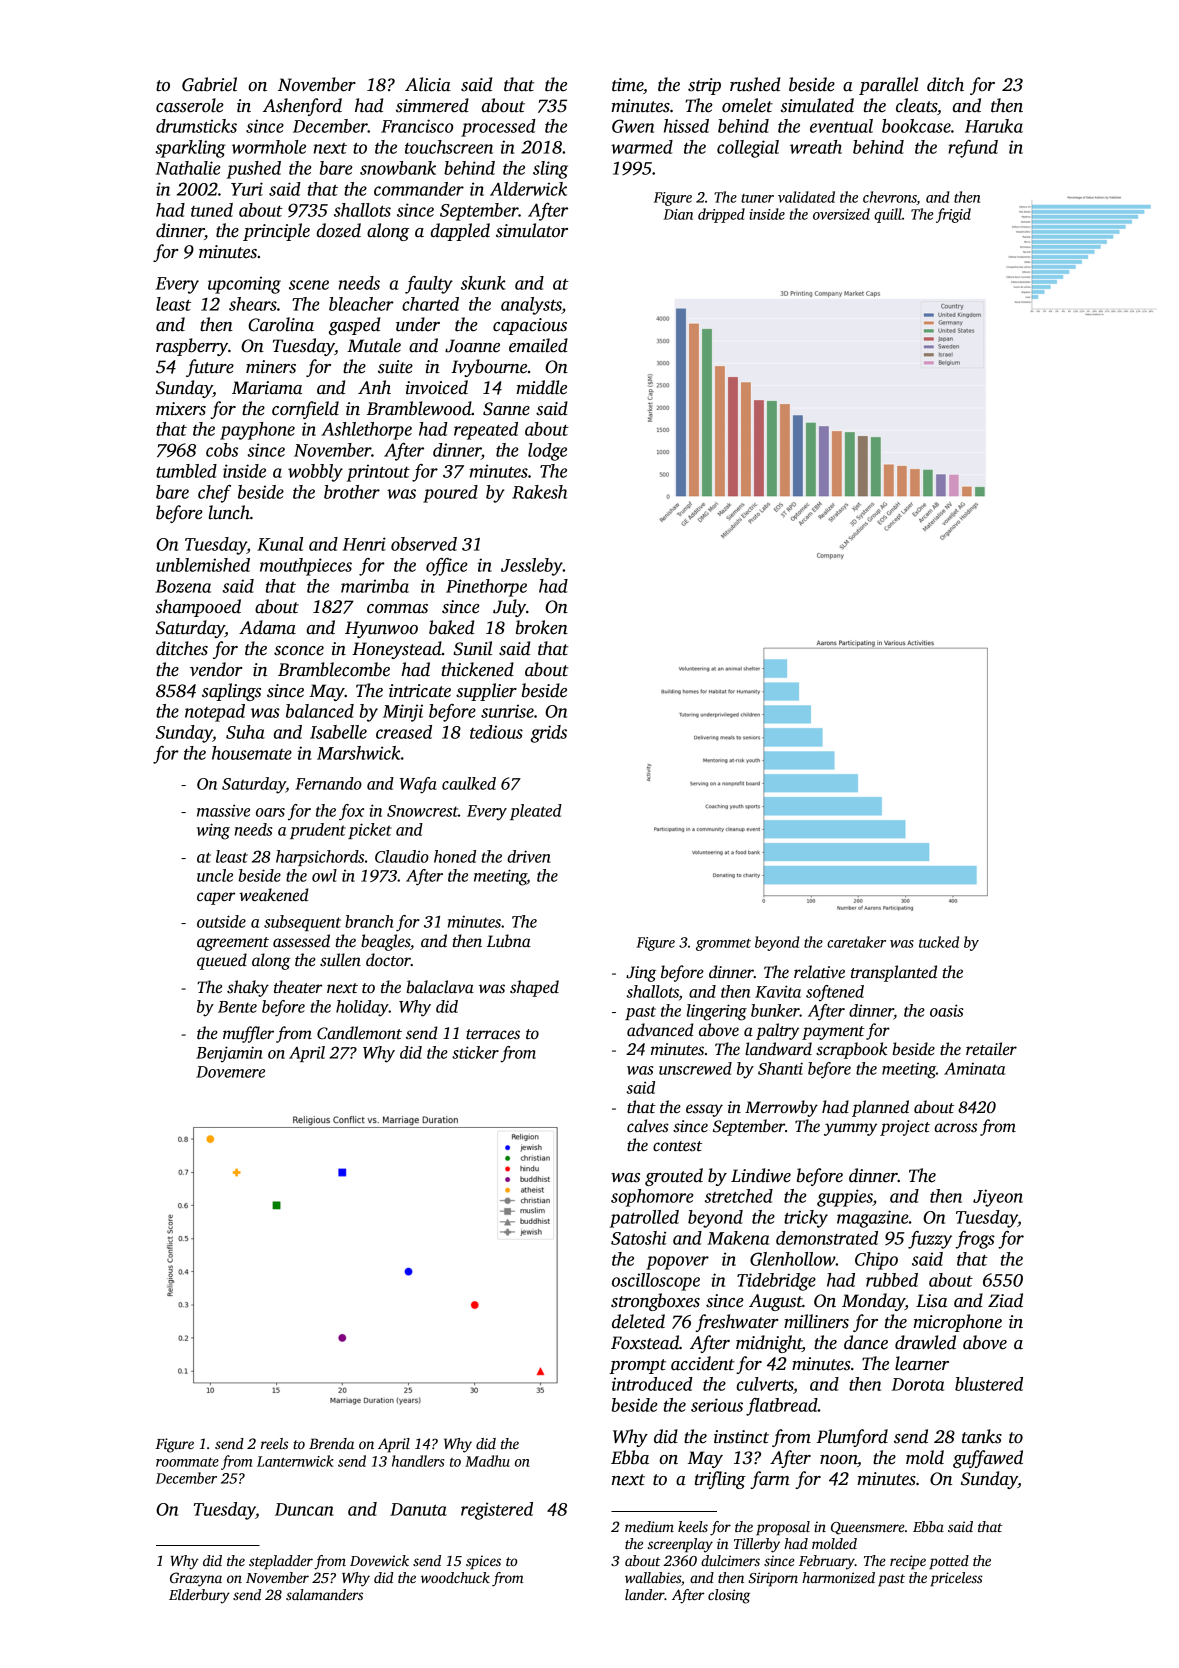 The height and width of the screenshot is (1668, 1179). What do you see at coordinates (539, 492) in the screenshot?
I see `Rakesh` at bounding box center [539, 492].
